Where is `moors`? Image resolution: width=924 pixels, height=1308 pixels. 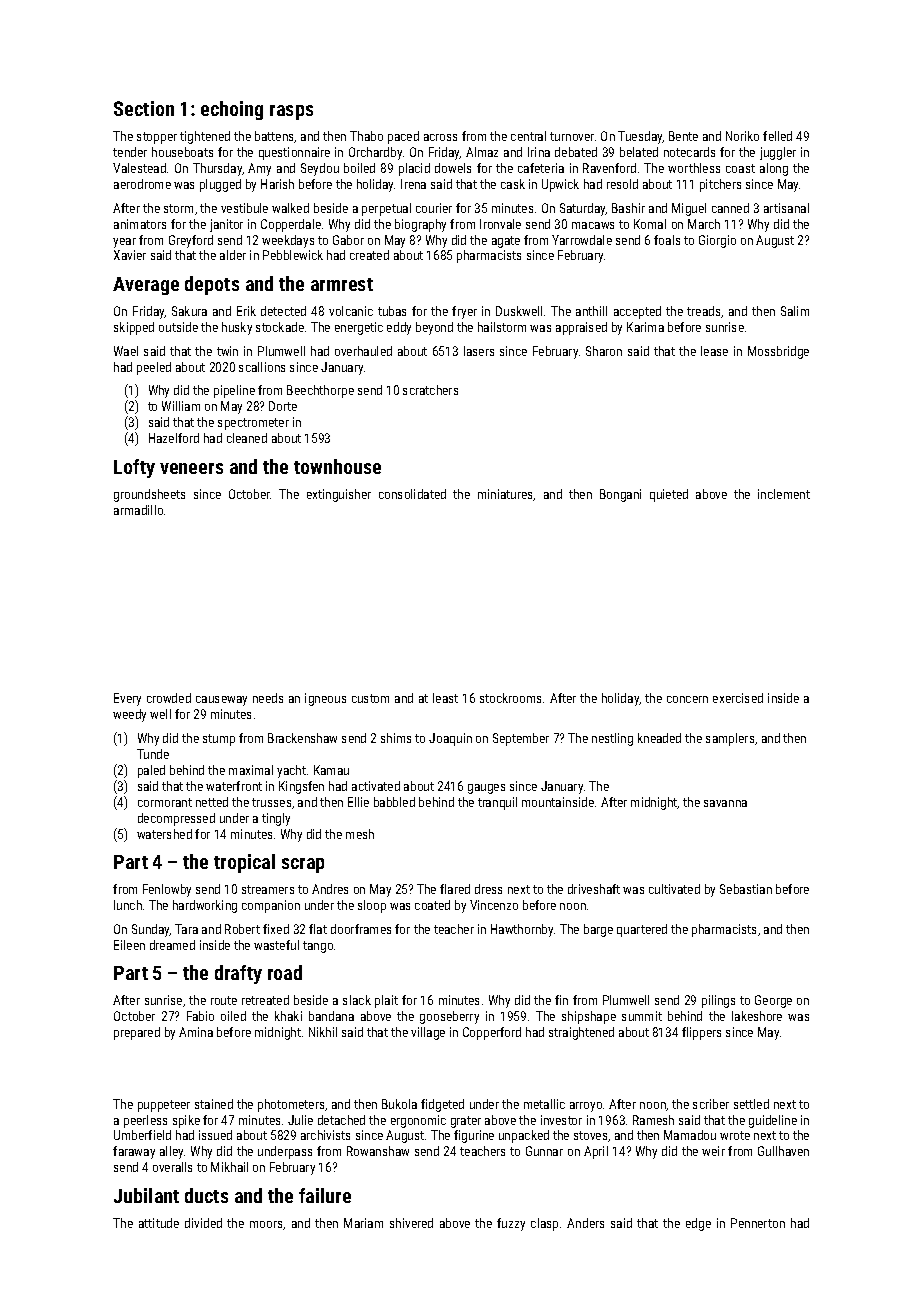
moors is located at coordinates (266, 1224).
